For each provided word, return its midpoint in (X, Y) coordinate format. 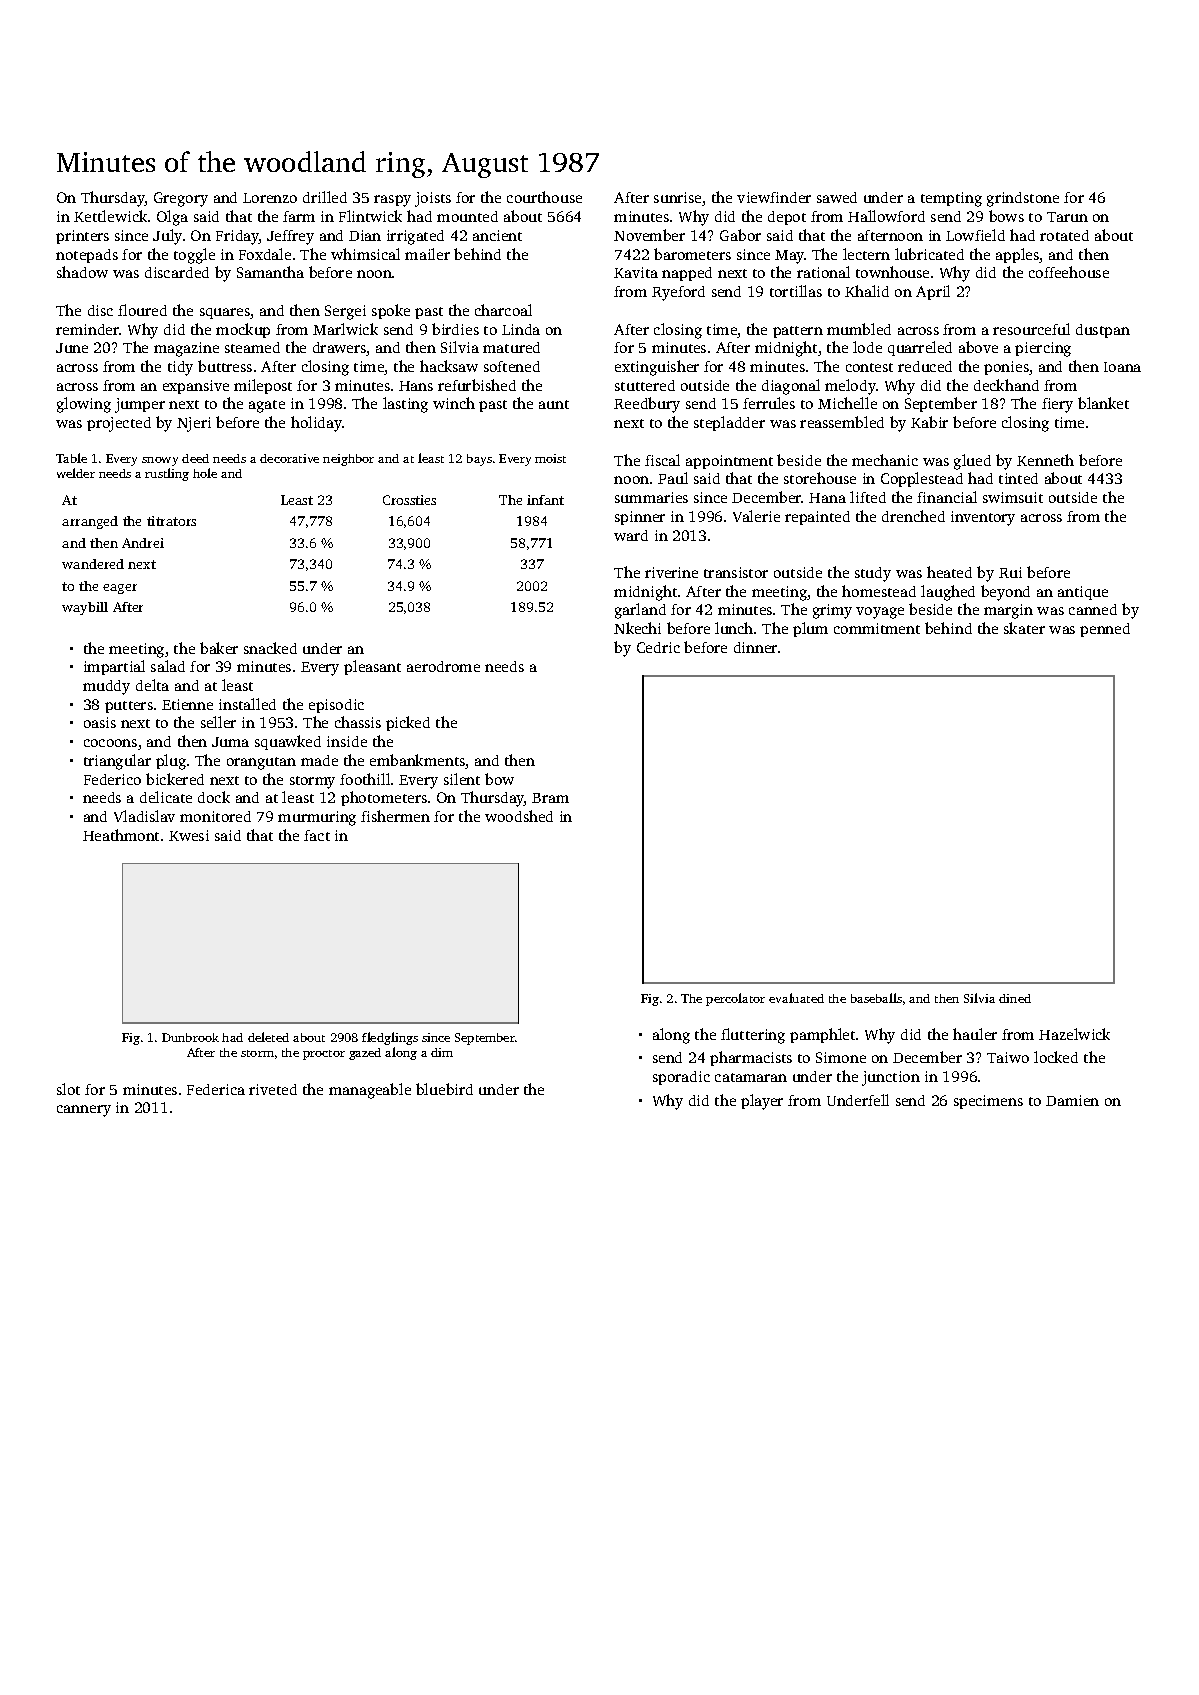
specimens (988, 1102)
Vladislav (144, 816)
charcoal (503, 310)
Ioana (1122, 367)
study (873, 574)
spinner (640, 518)
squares (225, 313)
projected (119, 424)
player (762, 1102)
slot (68, 1089)
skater (1024, 628)
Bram (550, 798)
